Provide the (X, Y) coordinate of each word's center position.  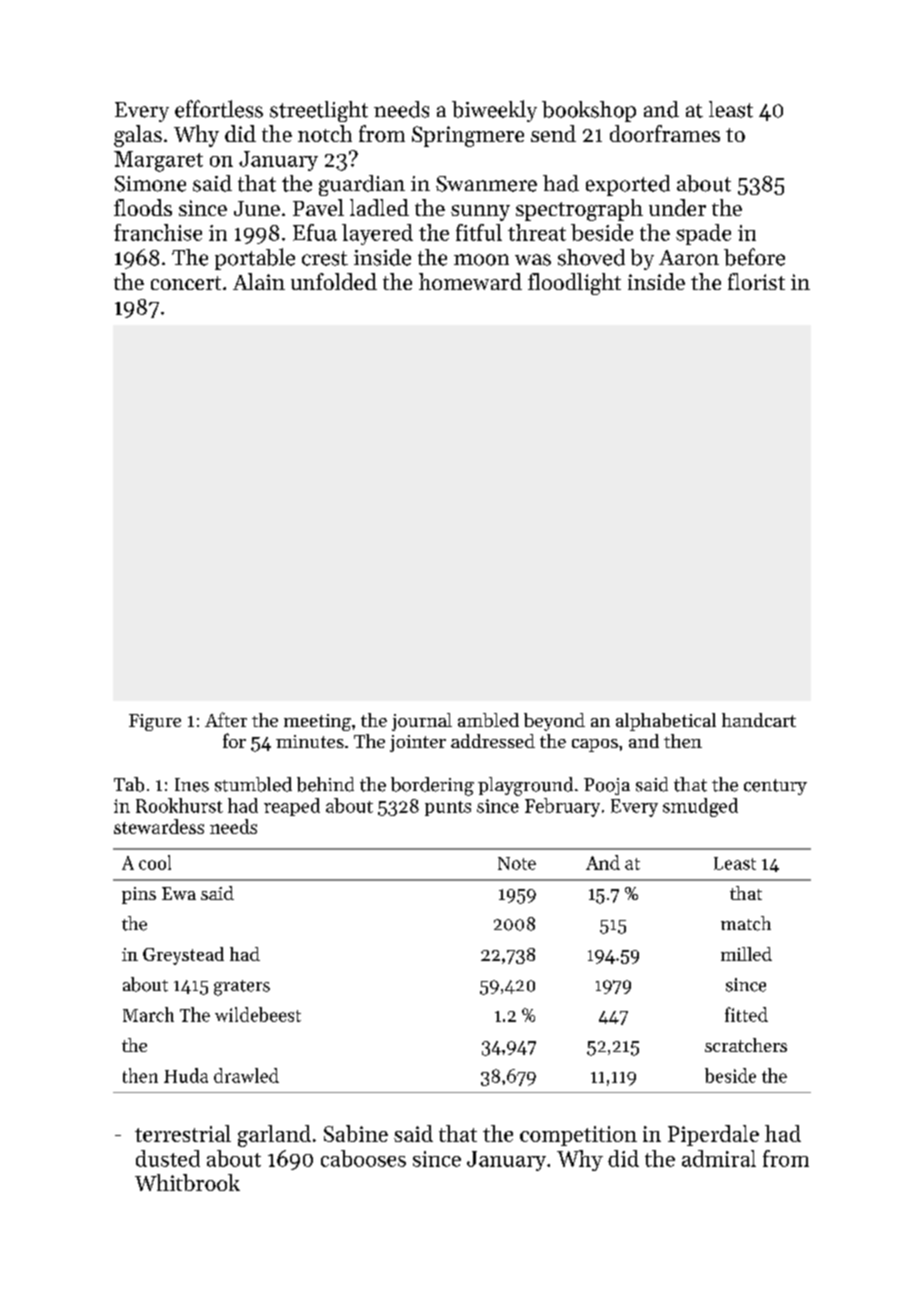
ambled (488, 720)
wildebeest (258, 1014)
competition (578, 1136)
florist (756, 281)
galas (138, 136)
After (226, 719)
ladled (379, 207)
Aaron (689, 258)
